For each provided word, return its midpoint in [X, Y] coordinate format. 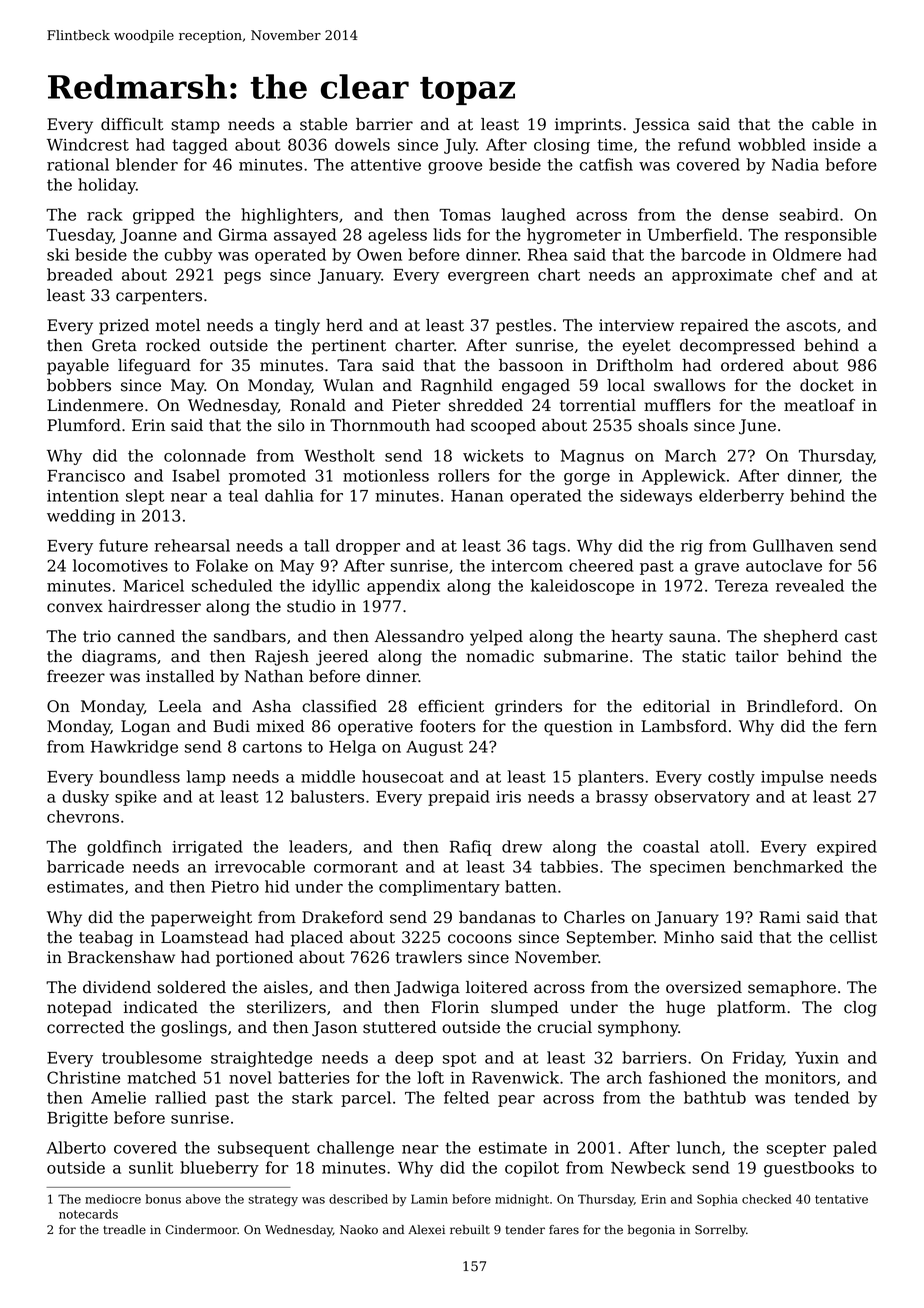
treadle [124, 1230]
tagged [200, 146]
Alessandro [419, 636]
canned [146, 636]
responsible [831, 236]
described [358, 1199]
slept [145, 497]
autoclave [784, 565]
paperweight [201, 919]
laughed [534, 216]
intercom [527, 566]
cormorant [356, 867]
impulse [792, 778]
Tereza [741, 586]
